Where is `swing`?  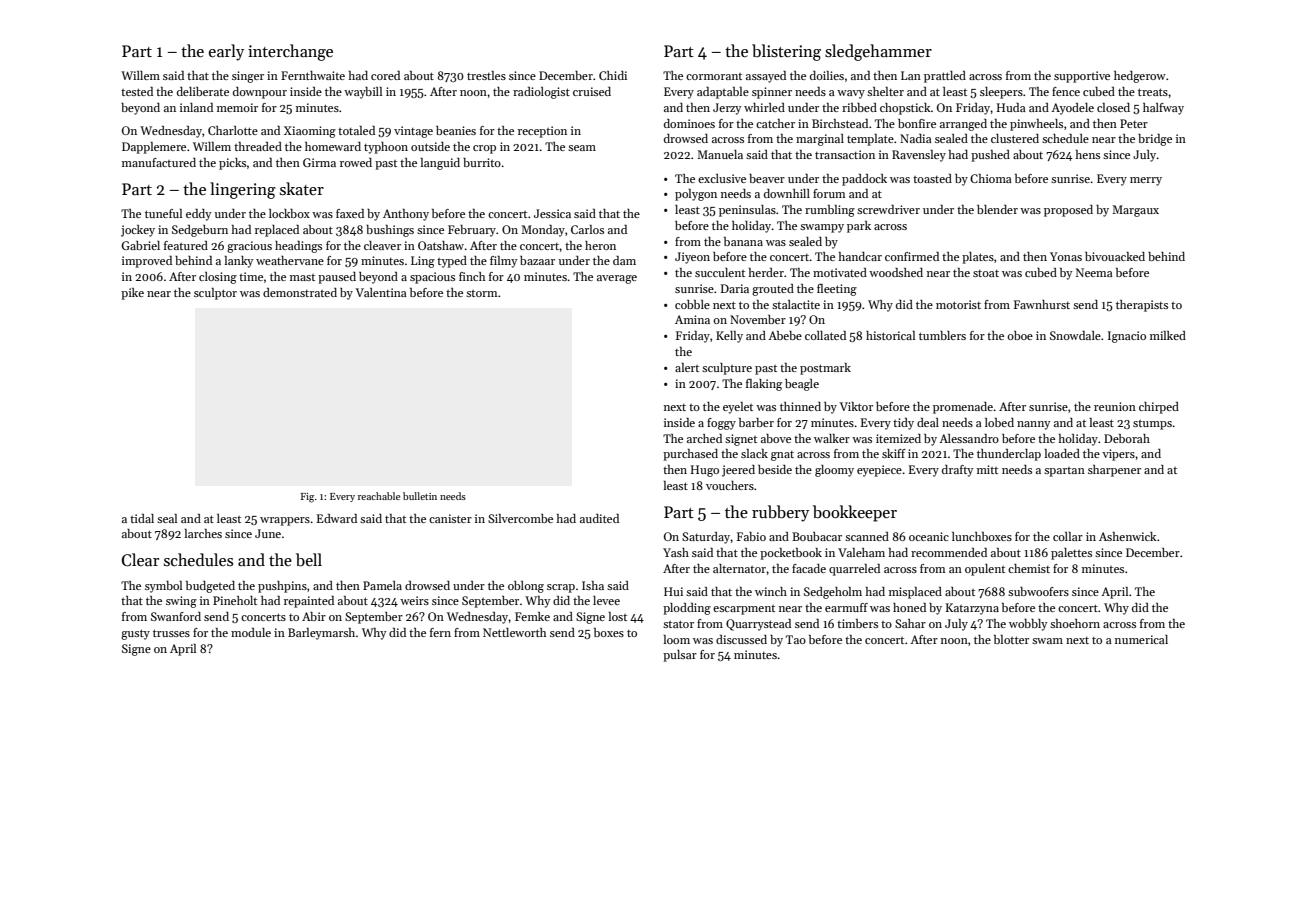 swing is located at coordinates (181, 602).
